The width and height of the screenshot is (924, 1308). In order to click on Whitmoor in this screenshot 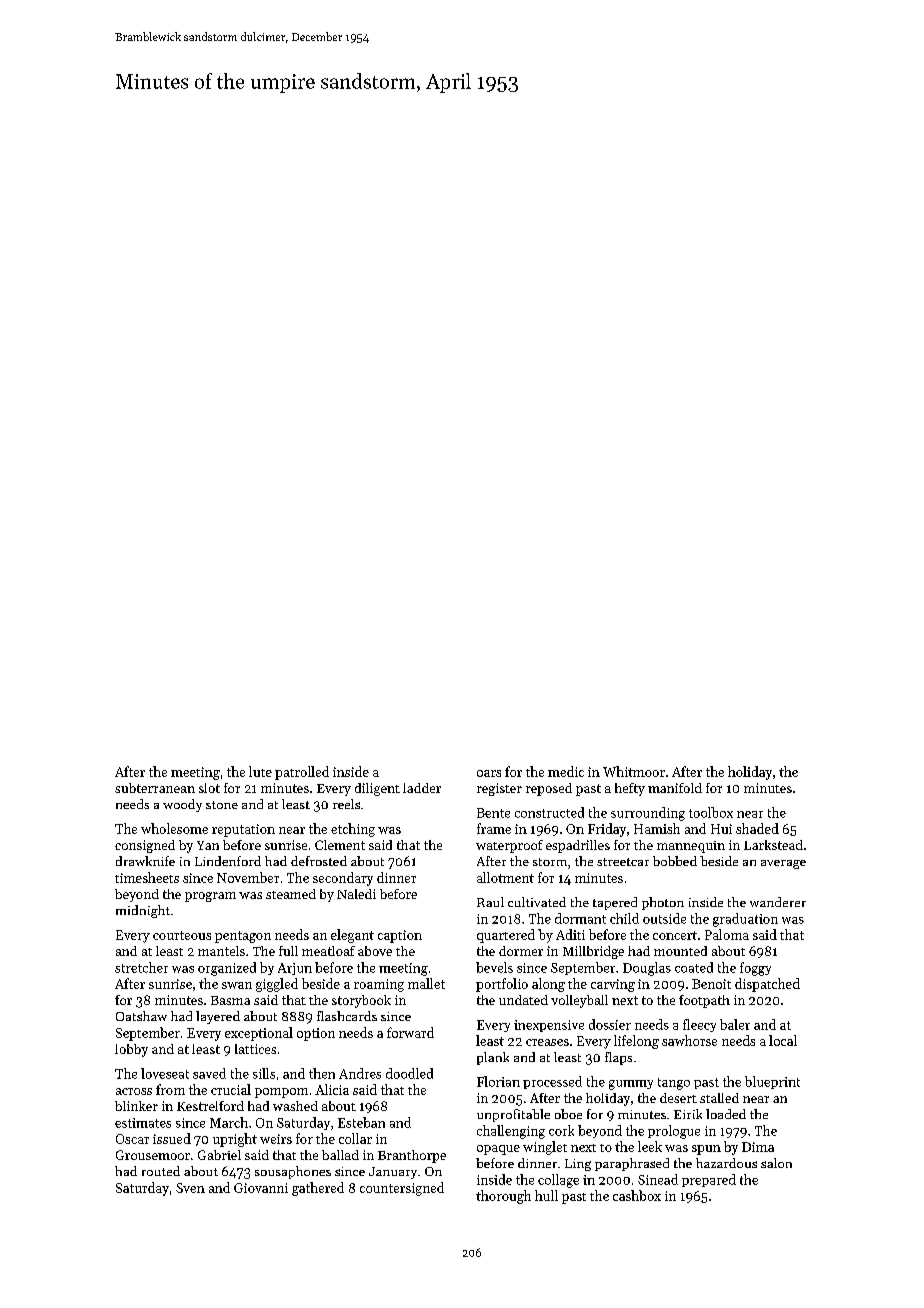, I will do `click(634, 771)`.
